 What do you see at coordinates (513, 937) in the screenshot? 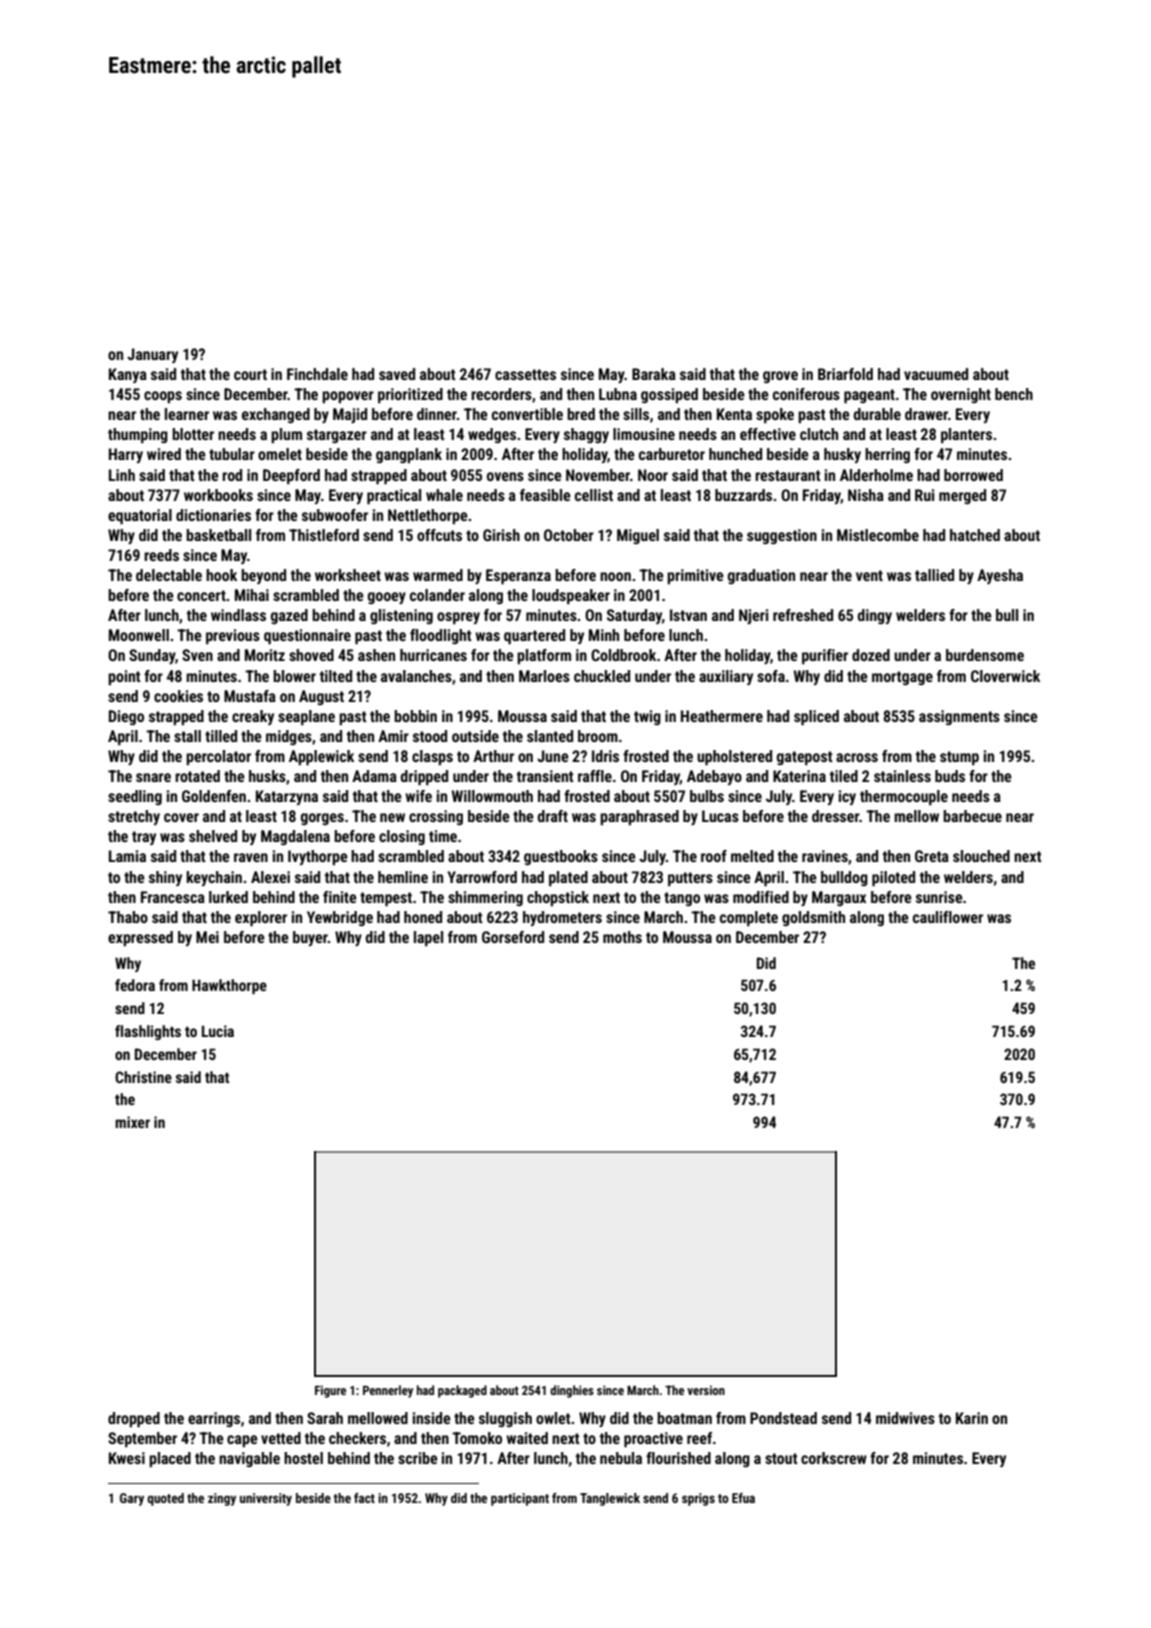
I see `Gorseford` at bounding box center [513, 937].
